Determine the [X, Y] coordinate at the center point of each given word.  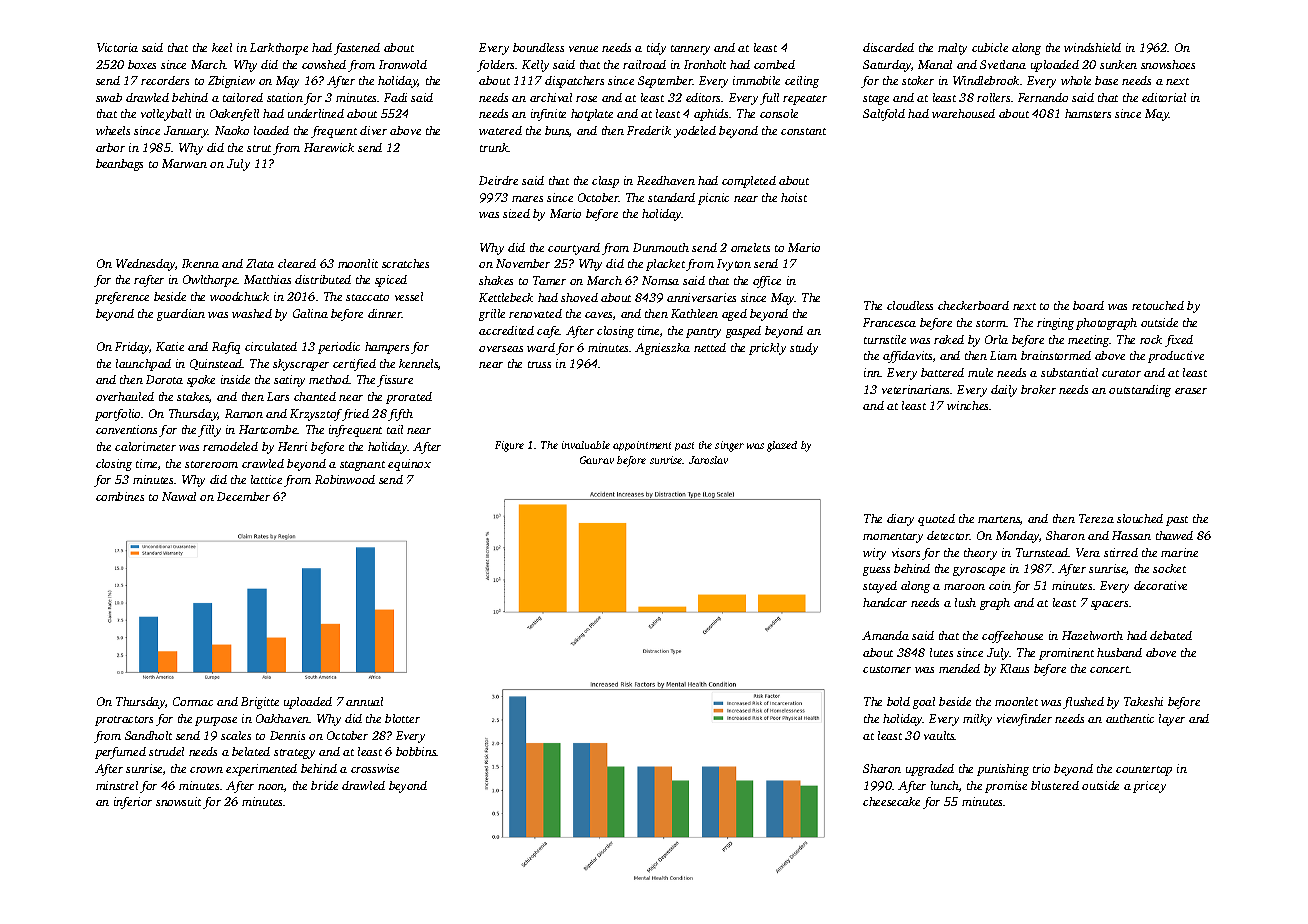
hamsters [1088, 113]
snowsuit [178, 801]
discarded [888, 47]
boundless [538, 47]
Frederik [649, 130]
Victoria [117, 47]
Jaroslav [708, 460]
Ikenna [200, 263]
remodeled [230, 446]
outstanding [1140, 391]
